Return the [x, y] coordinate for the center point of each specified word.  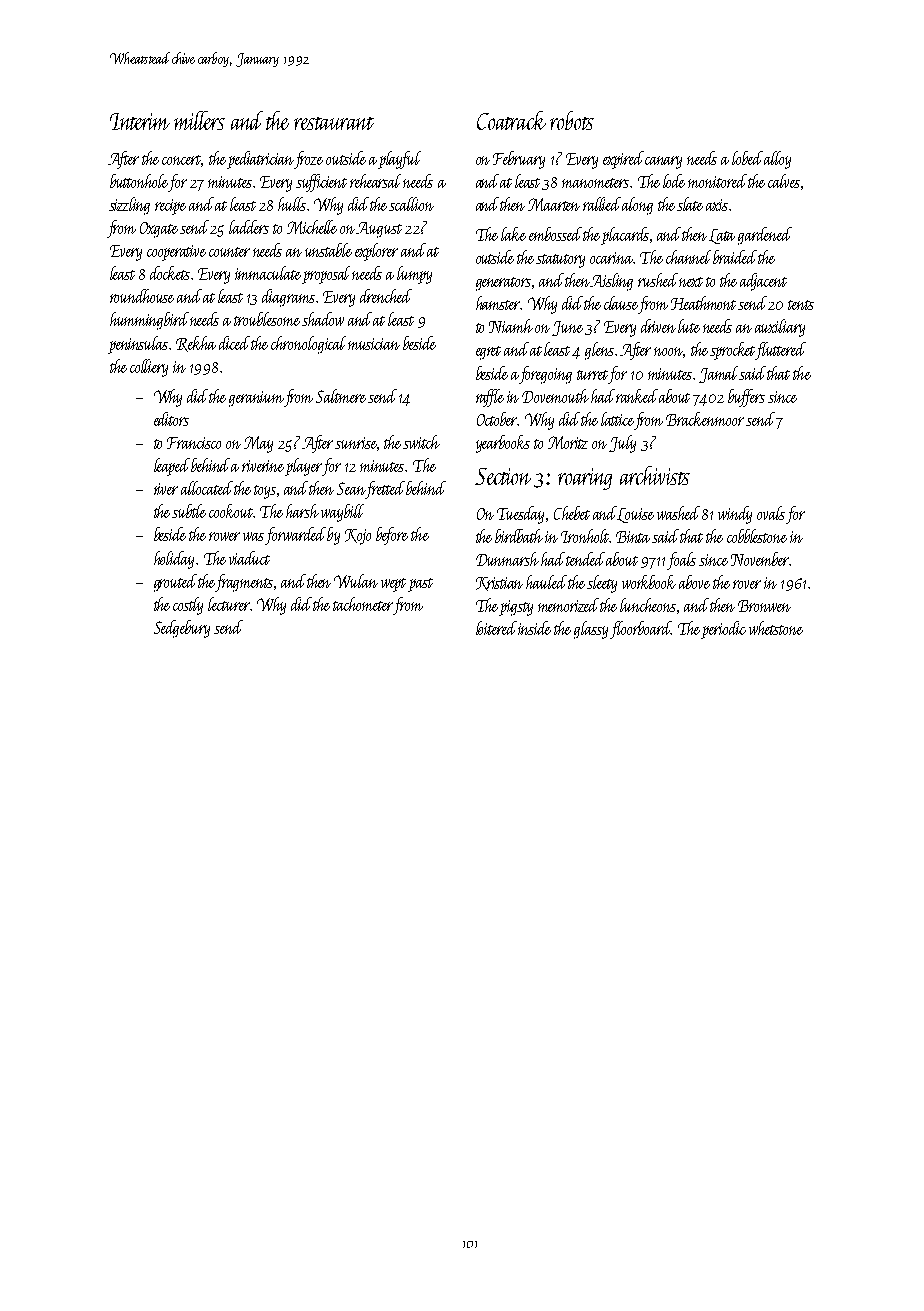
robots [572, 120]
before [392, 536]
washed [678, 513]
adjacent [763, 282]
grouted [175, 583]
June [567, 328]
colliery [149, 368]
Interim [140, 121]
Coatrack [511, 120]
